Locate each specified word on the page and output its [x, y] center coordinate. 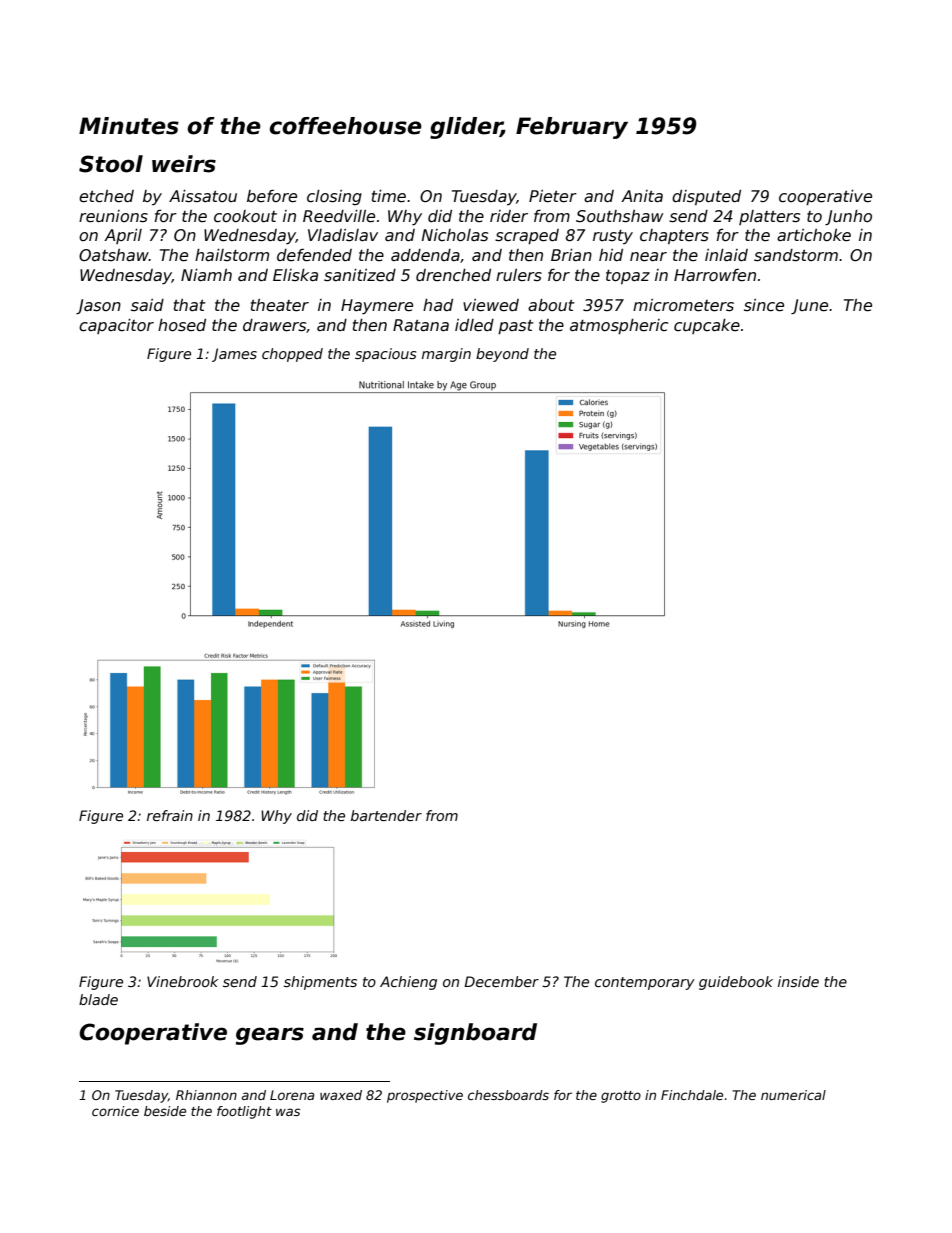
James [234, 355]
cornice [115, 1111]
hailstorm [232, 255]
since [764, 305]
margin [446, 355]
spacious [385, 355]
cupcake [707, 326]
